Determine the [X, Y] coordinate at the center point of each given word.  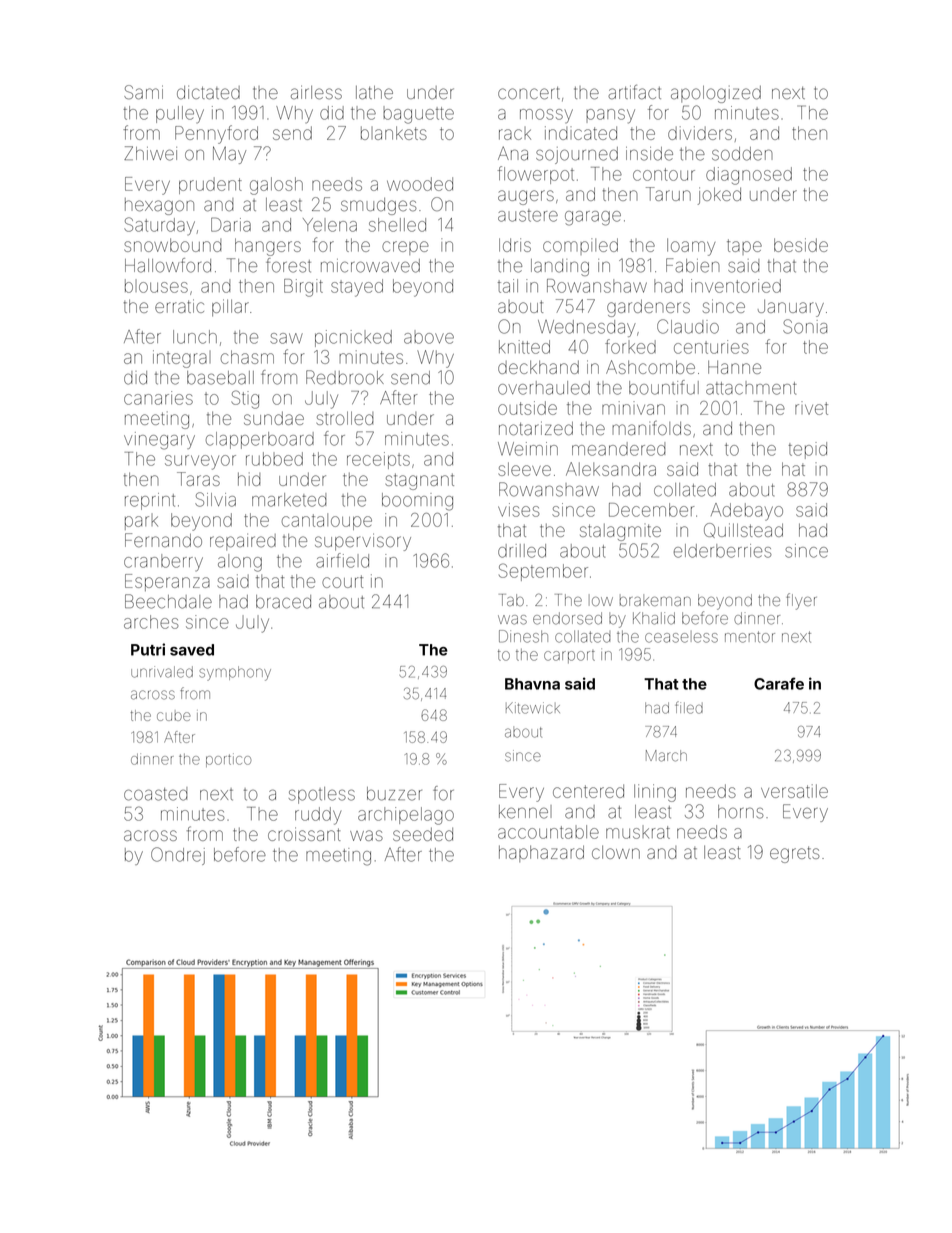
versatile [794, 791]
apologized [716, 94]
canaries [158, 398]
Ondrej [178, 856]
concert [529, 93]
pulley [180, 114]
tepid [807, 450]
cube [174, 716]
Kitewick [533, 708]
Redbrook [345, 377]
